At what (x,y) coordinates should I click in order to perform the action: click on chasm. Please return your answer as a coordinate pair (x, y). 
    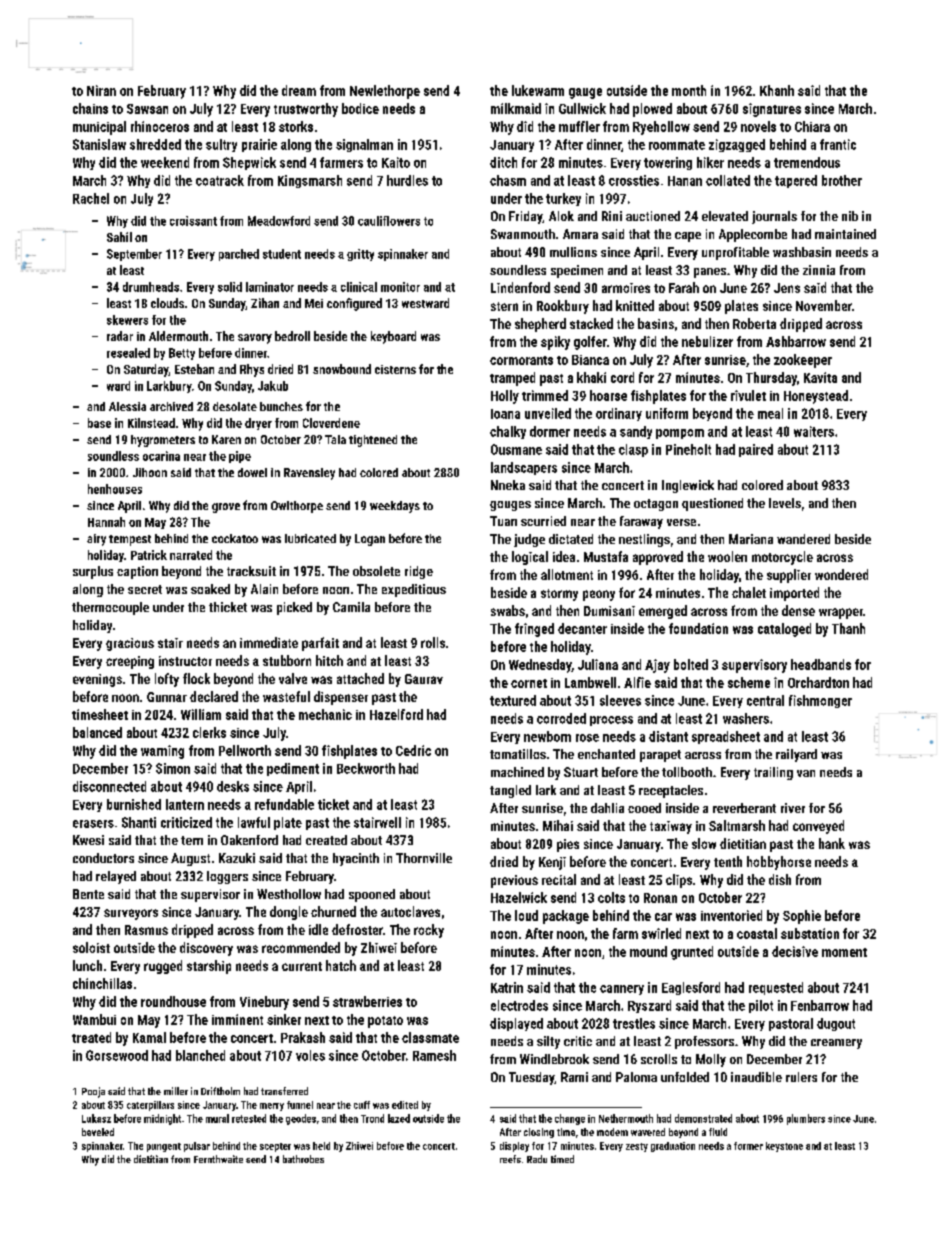
    Looking at the image, I should click on (508, 180).
